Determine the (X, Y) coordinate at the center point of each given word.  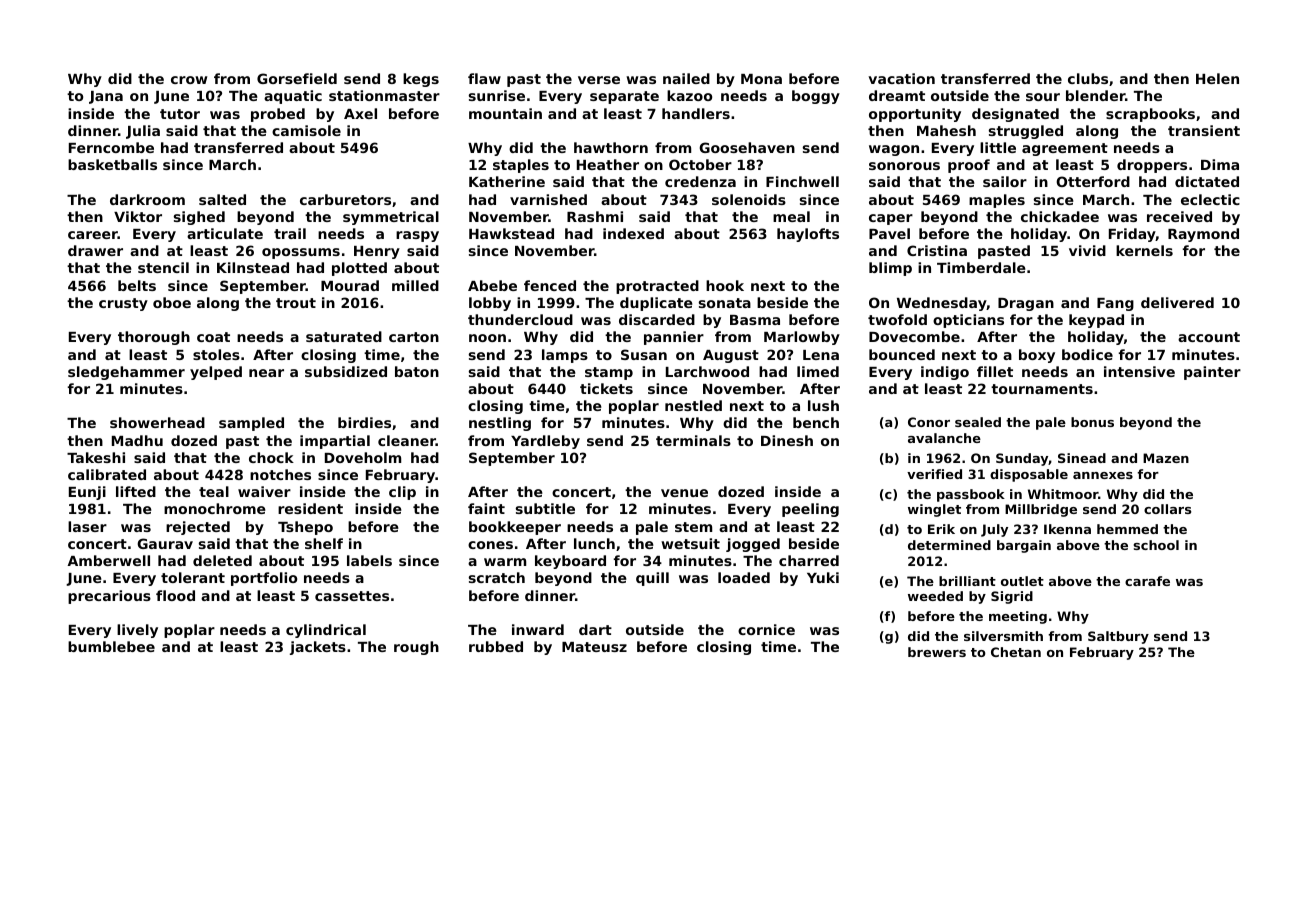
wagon (894, 150)
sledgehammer (126, 373)
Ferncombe (111, 147)
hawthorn (611, 147)
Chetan (1016, 652)
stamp (609, 373)
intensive (1139, 371)
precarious (109, 597)
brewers (937, 652)
